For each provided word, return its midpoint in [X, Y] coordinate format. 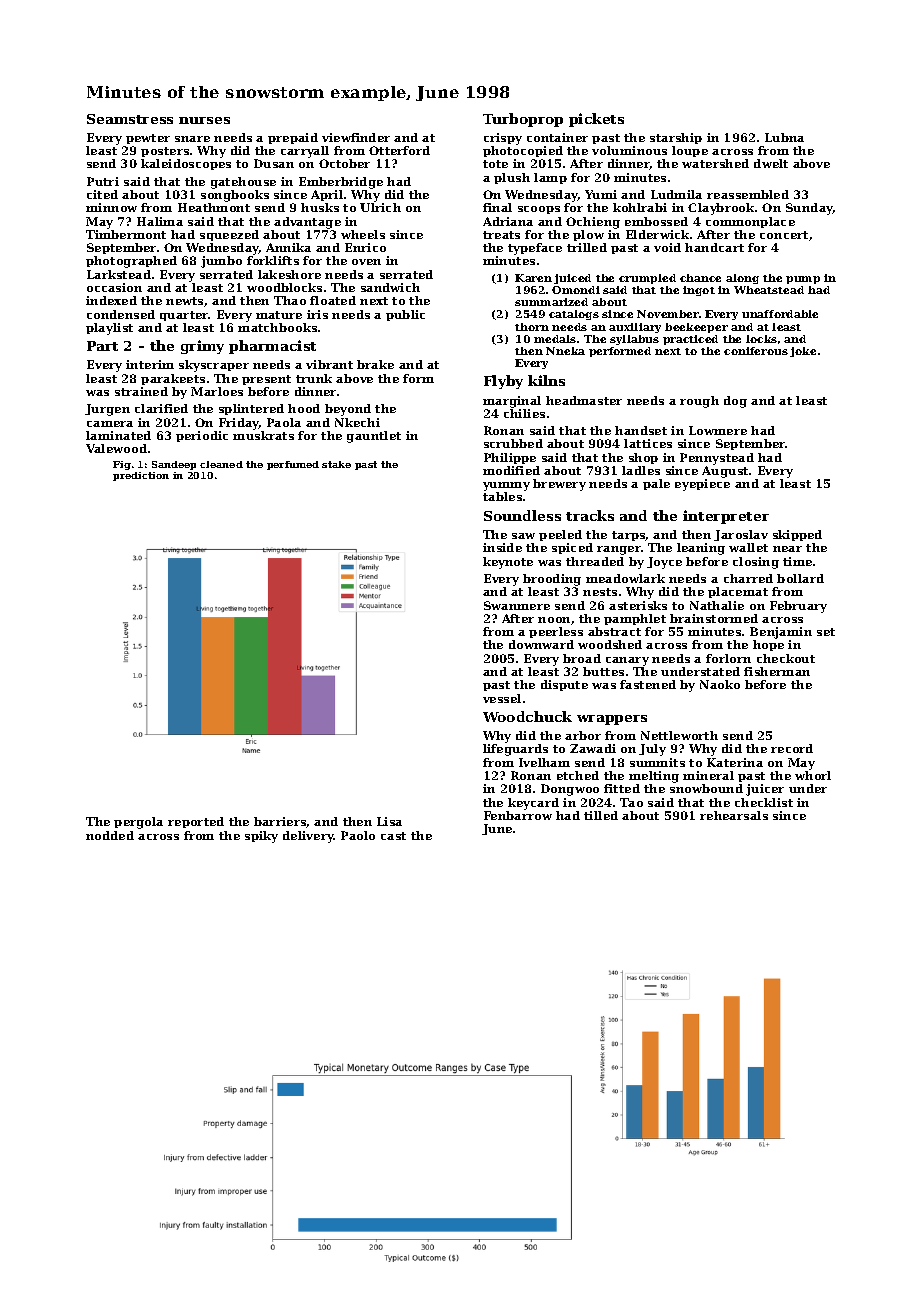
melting [654, 777]
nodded [110, 835]
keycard [533, 804]
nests [600, 592]
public [405, 315]
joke [803, 352]
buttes [603, 671]
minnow [111, 207]
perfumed [293, 465]
